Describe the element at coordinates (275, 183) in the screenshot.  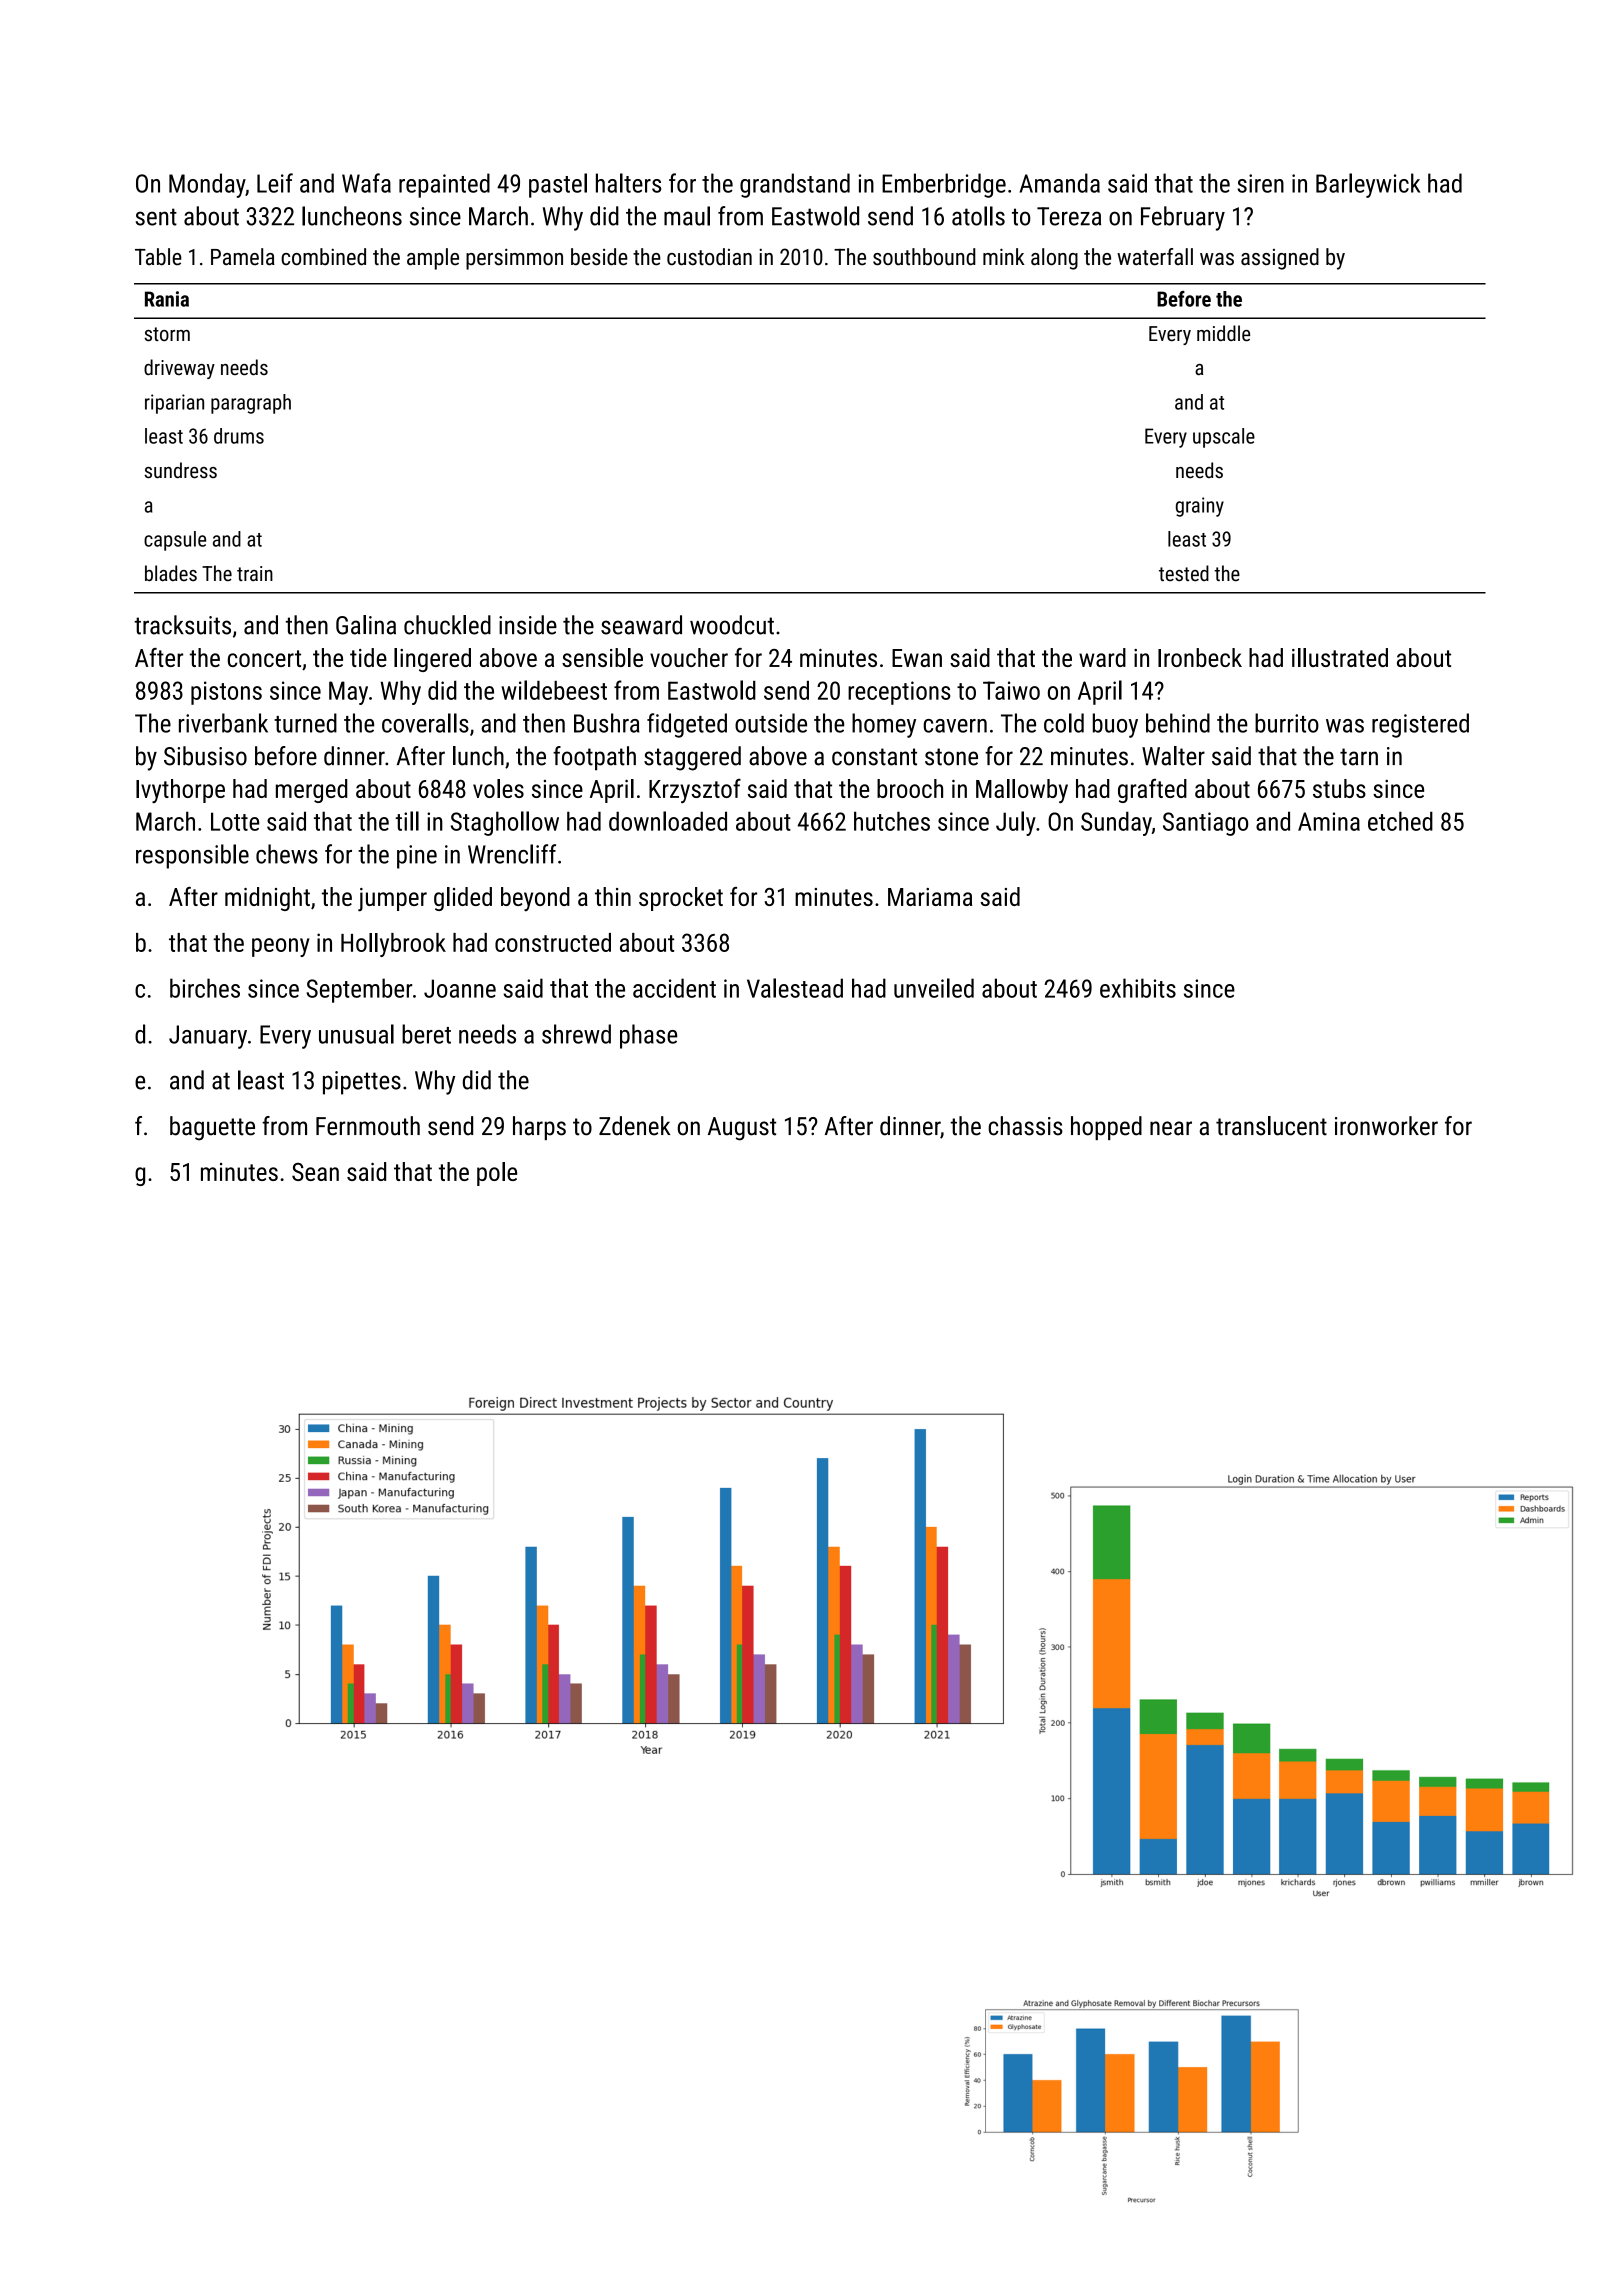
I see `Leif` at that location.
